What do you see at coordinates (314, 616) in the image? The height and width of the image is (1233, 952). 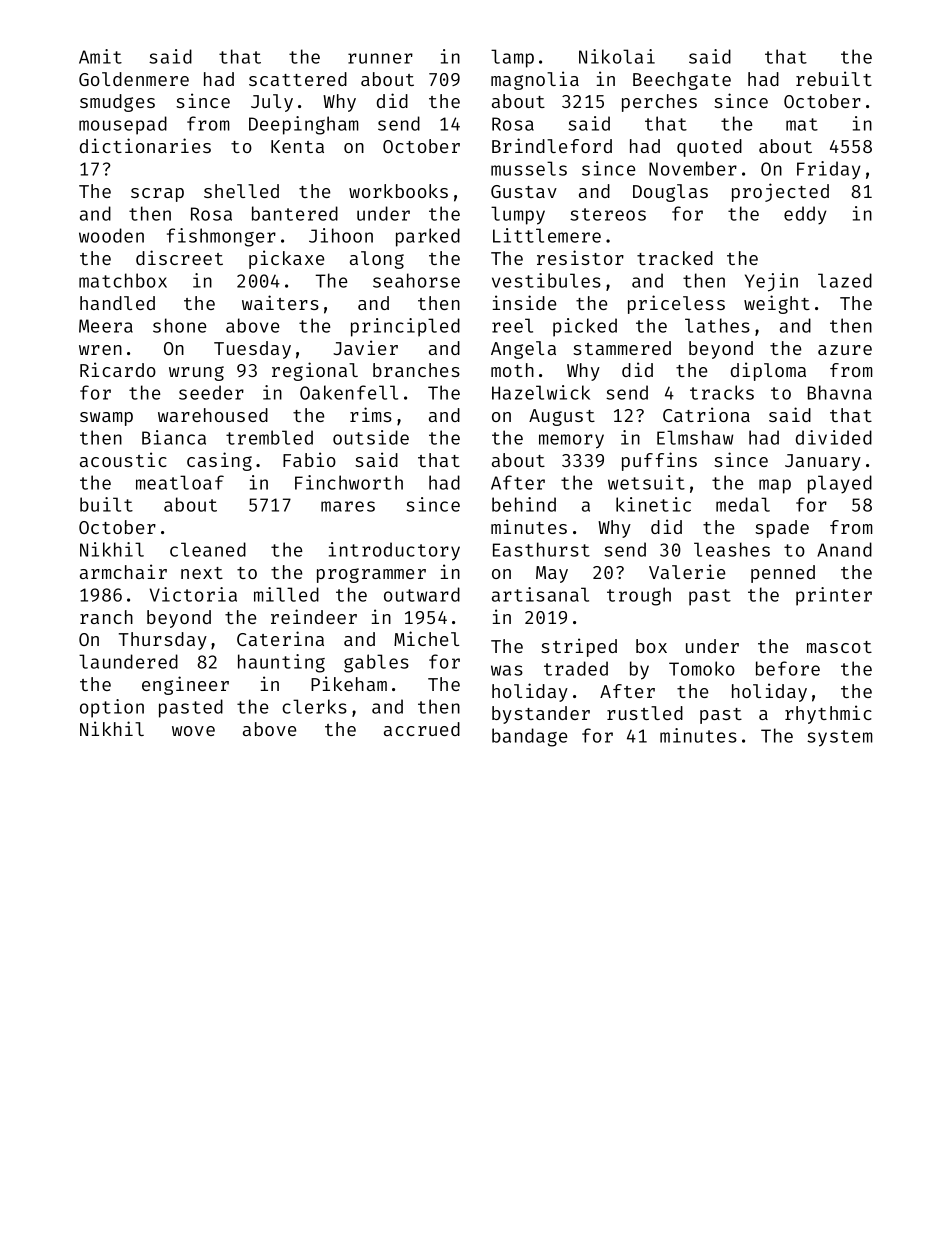 I see `reindeer` at bounding box center [314, 616].
